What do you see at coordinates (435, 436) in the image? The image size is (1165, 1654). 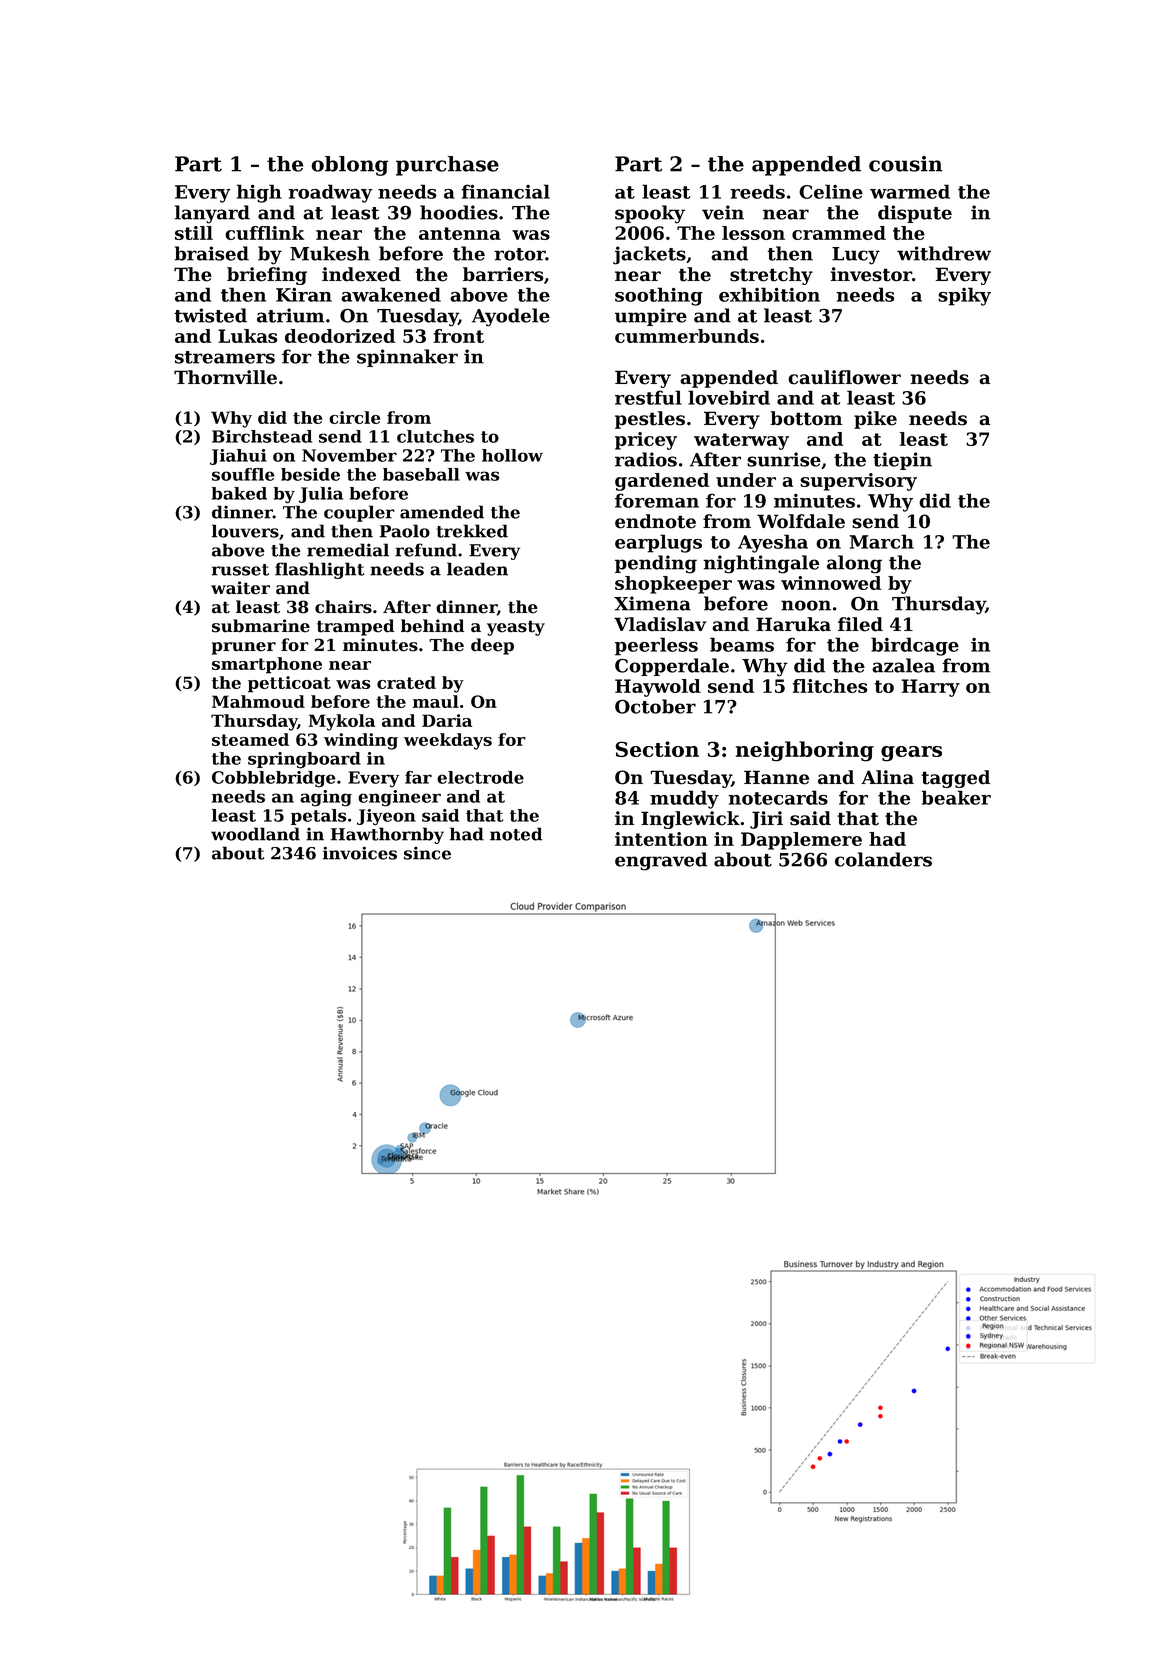 I see `clutches` at bounding box center [435, 436].
